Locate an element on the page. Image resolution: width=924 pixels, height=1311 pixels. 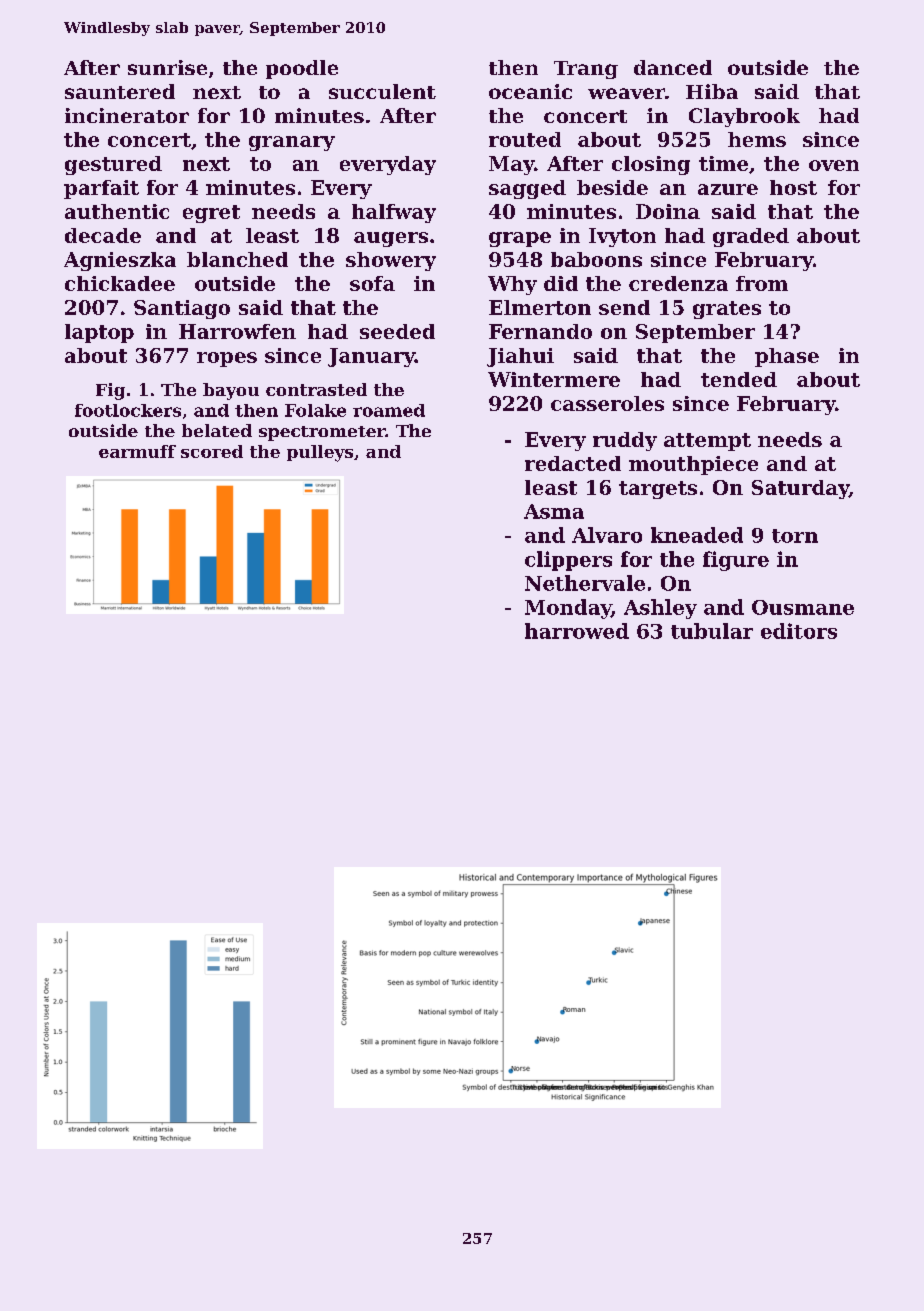
earmuff is located at coordinates (137, 451).
